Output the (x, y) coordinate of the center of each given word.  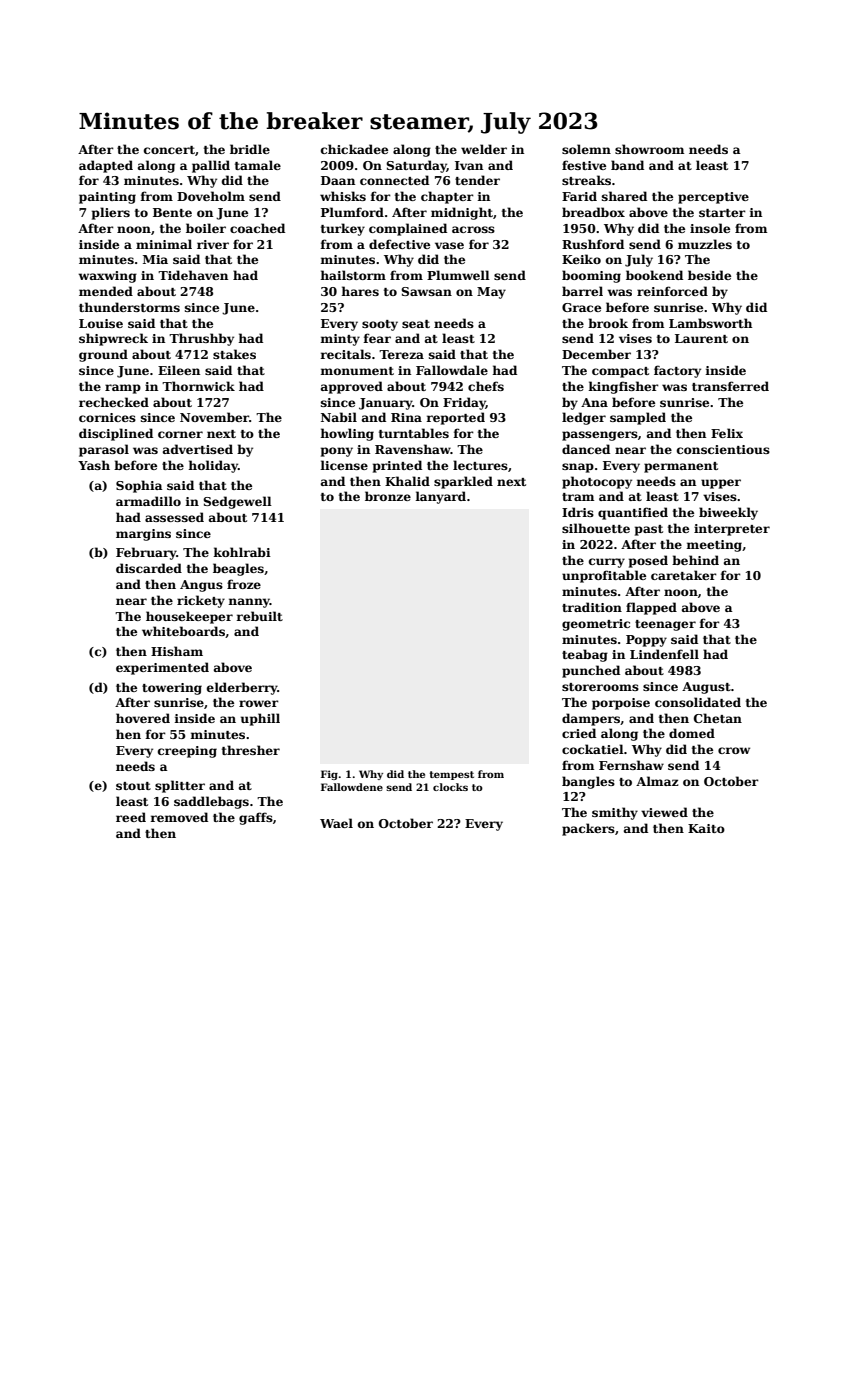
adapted (106, 166)
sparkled (463, 482)
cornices (107, 417)
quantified (633, 513)
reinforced (672, 291)
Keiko (581, 259)
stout (133, 786)
